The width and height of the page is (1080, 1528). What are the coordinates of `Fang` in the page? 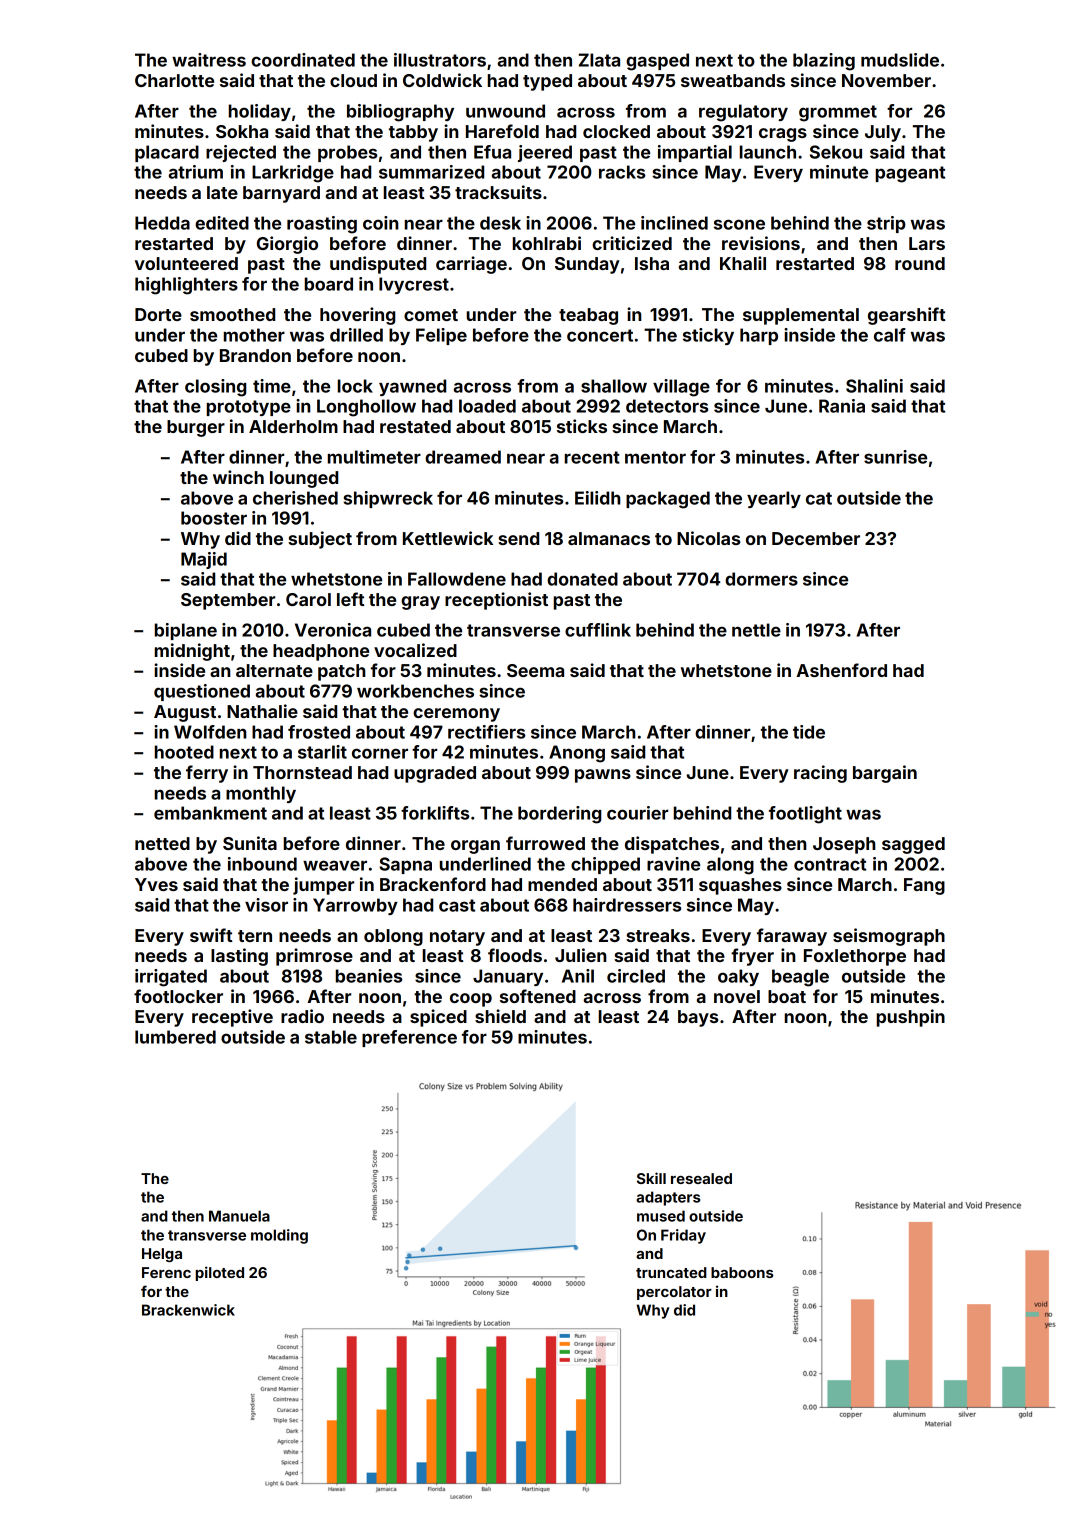 It's located at (924, 886).
